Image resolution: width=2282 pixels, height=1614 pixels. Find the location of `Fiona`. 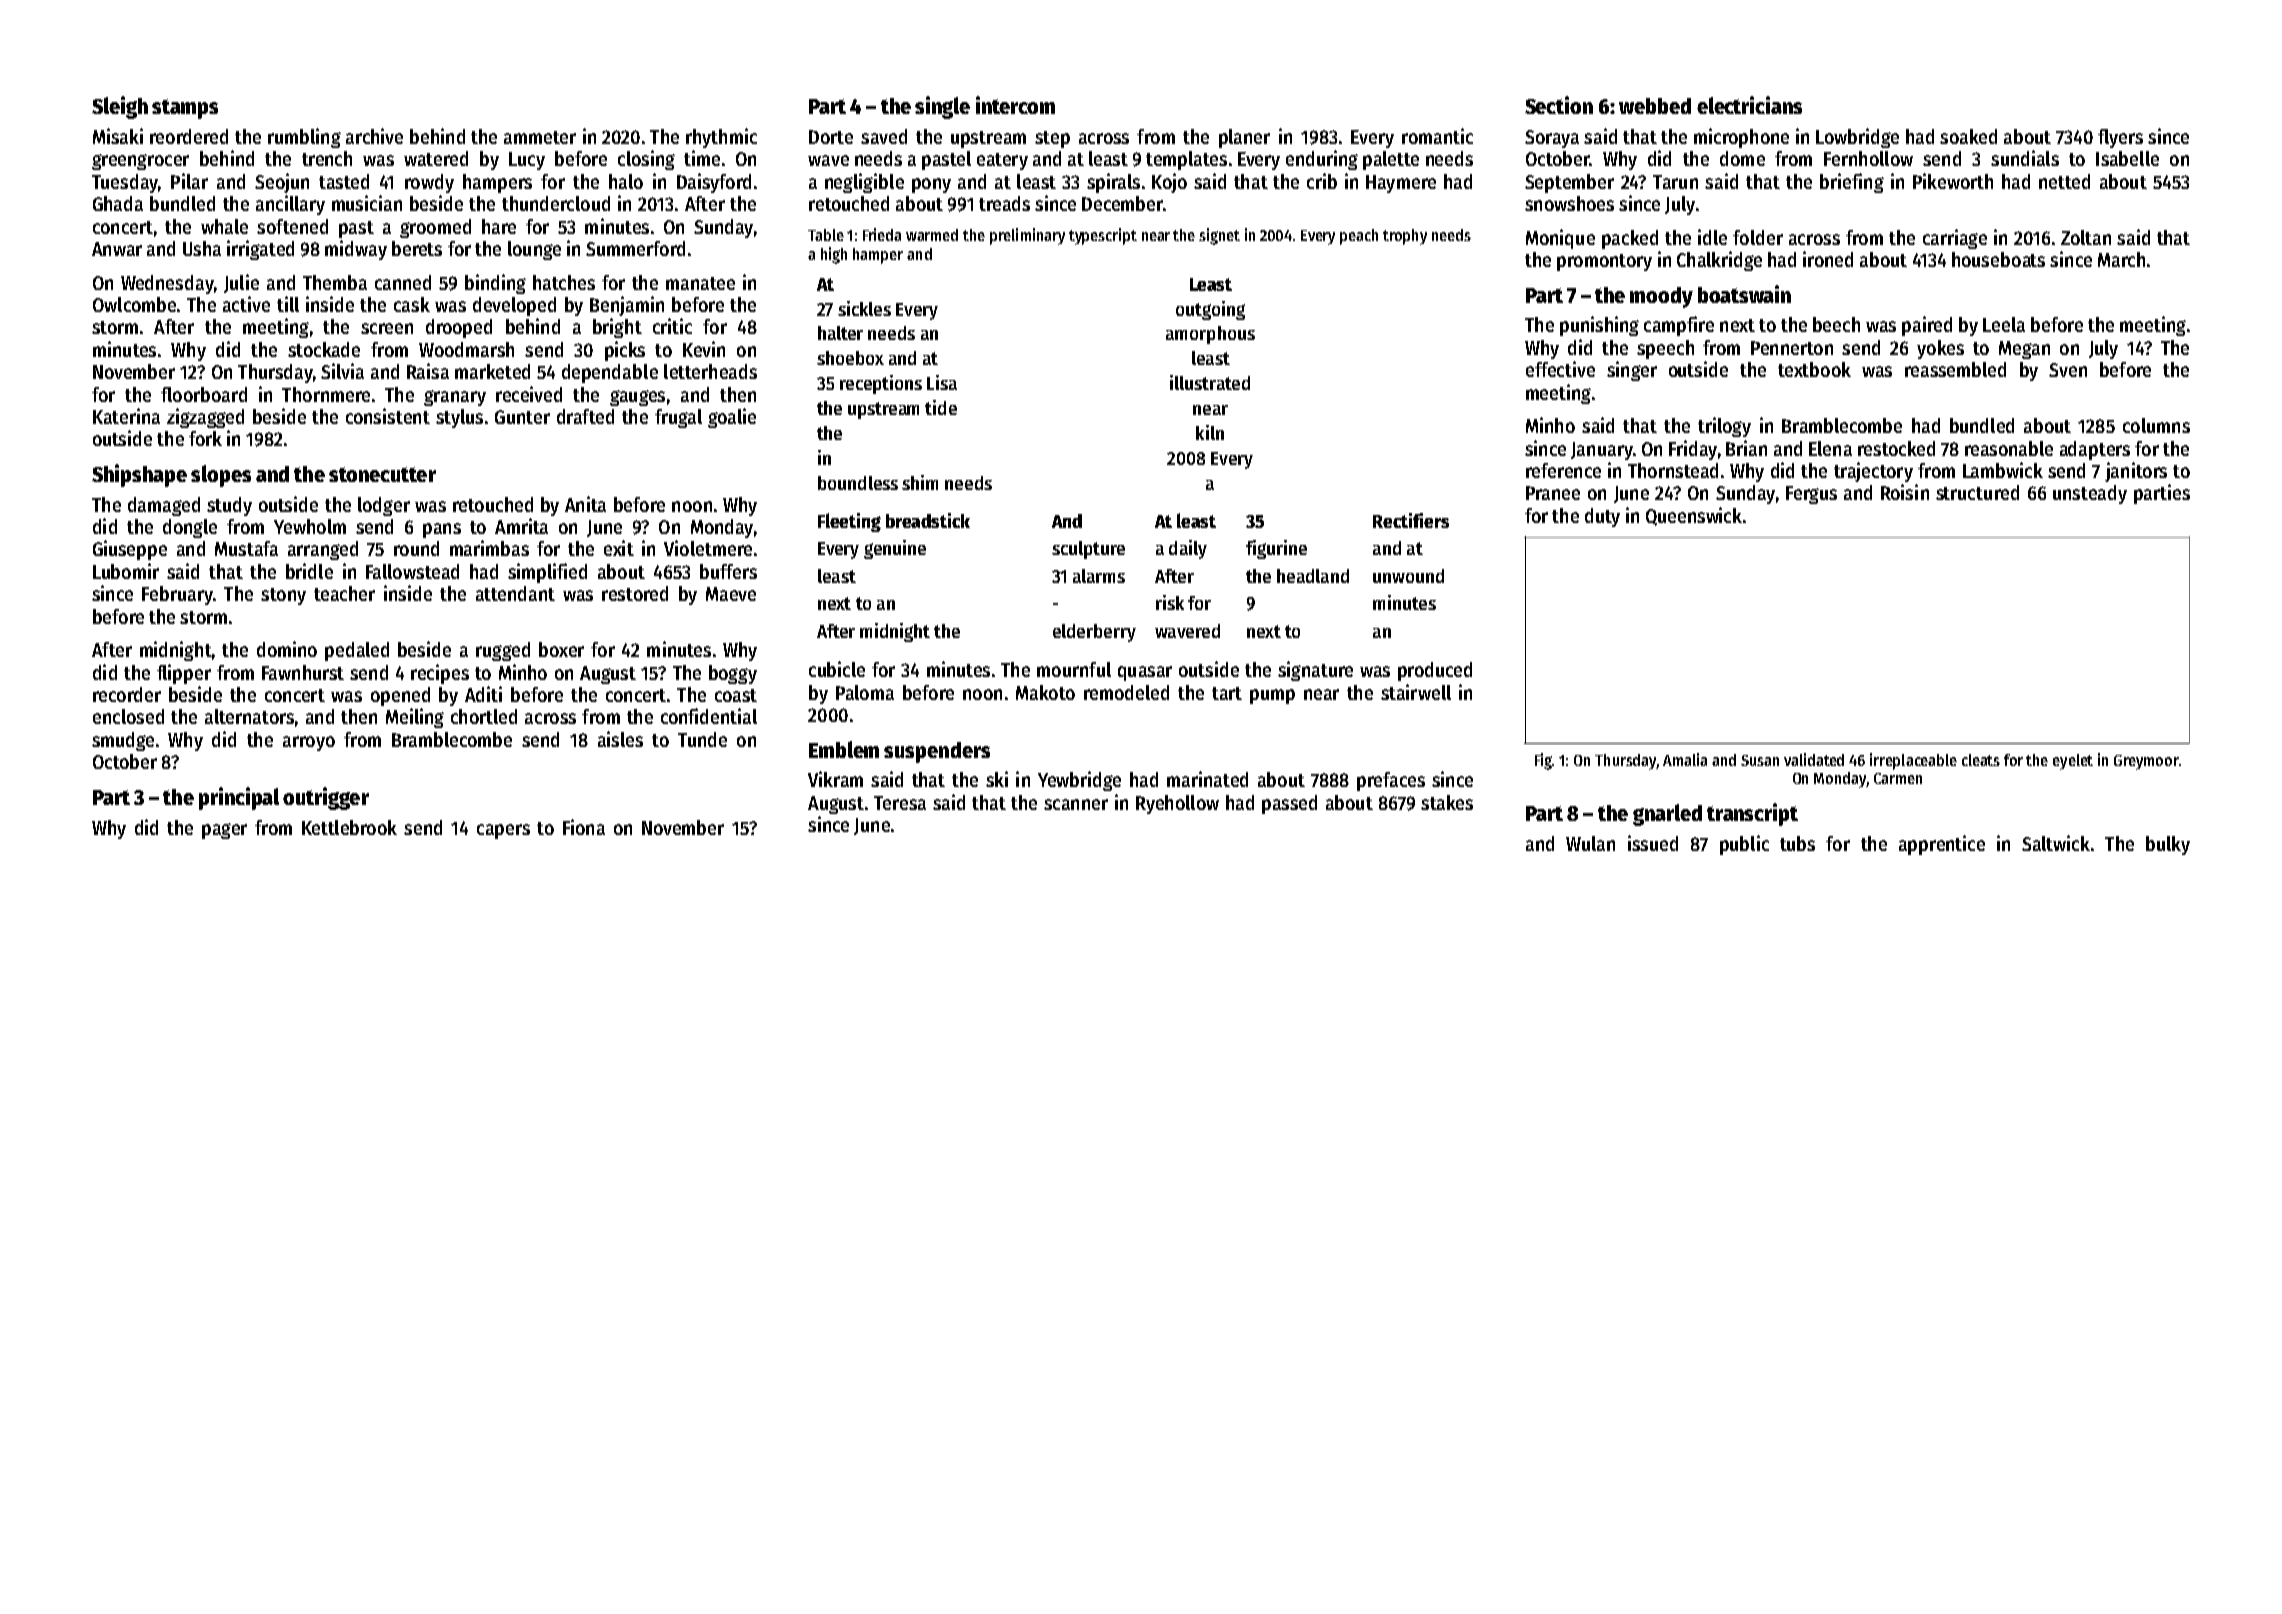

Fiona is located at coordinates (584, 827).
